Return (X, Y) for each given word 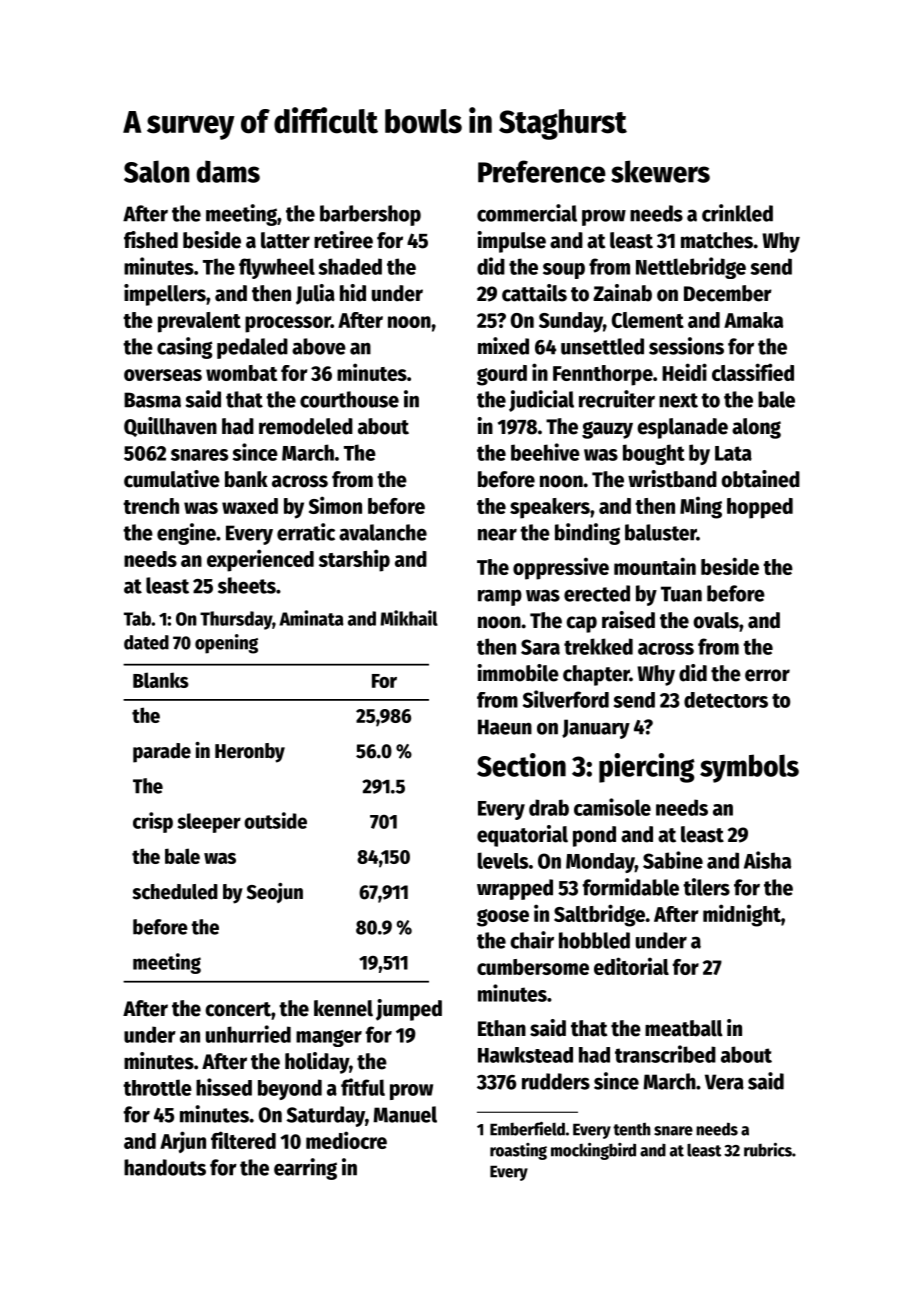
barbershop (370, 215)
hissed (224, 1087)
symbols (749, 768)
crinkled (737, 213)
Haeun (505, 727)
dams (228, 171)
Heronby (250, 753)
